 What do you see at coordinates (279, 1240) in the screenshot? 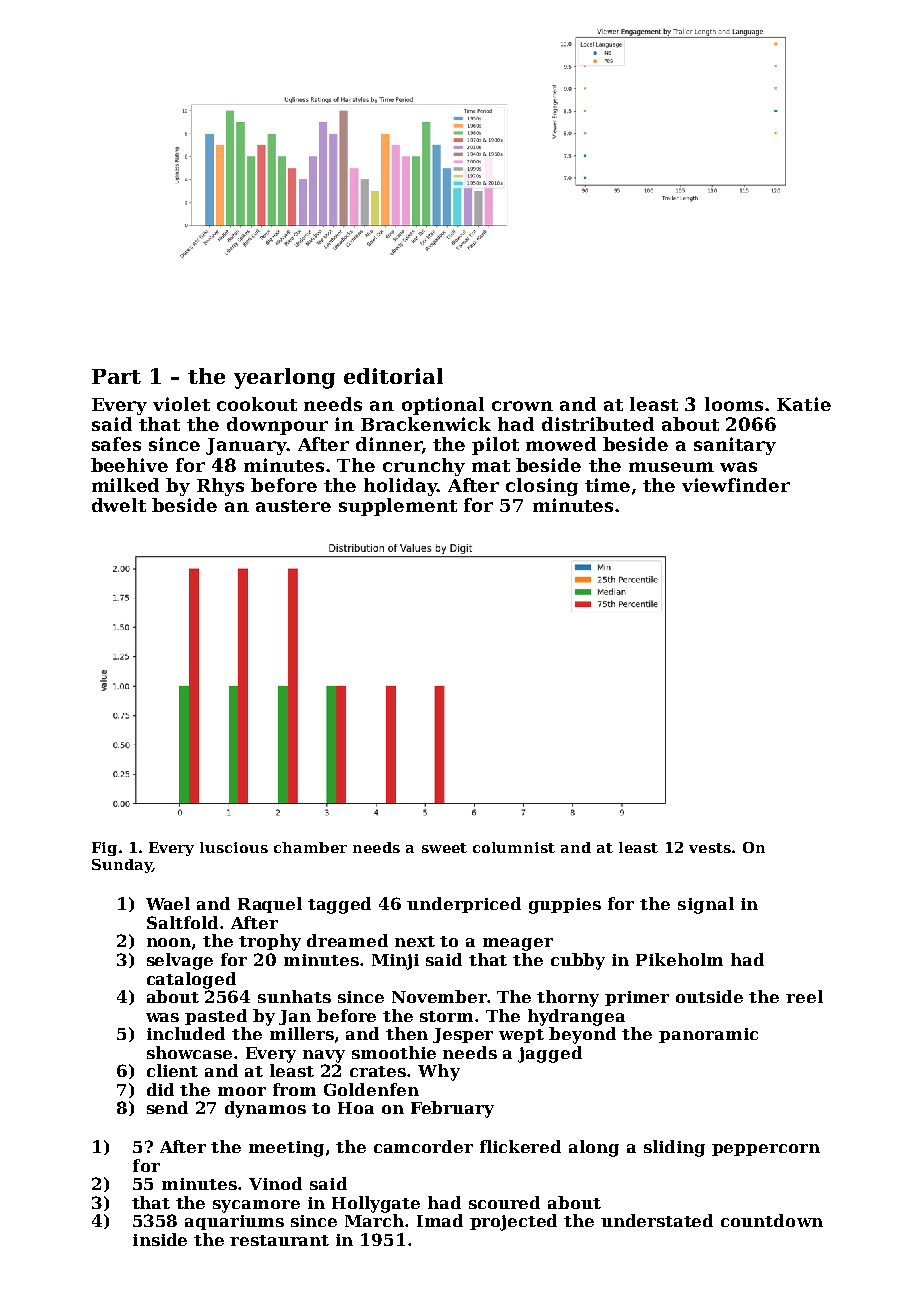
I see `restaurant` at bounding box center [279, 1240].
